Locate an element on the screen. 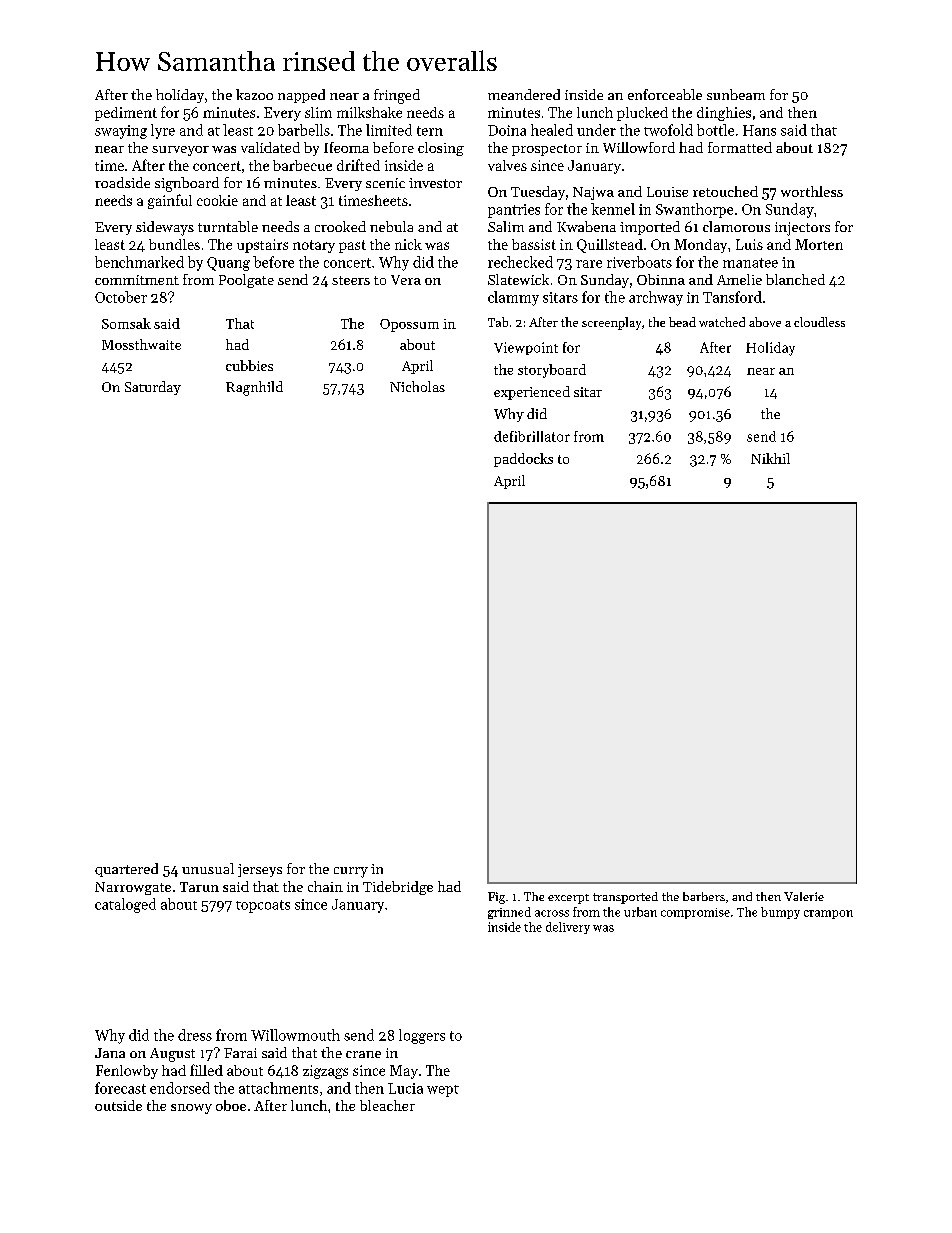 Image resolution: width=952 pixels, height=1233 pixels. Saturday is located at coordinates (153, 388).
